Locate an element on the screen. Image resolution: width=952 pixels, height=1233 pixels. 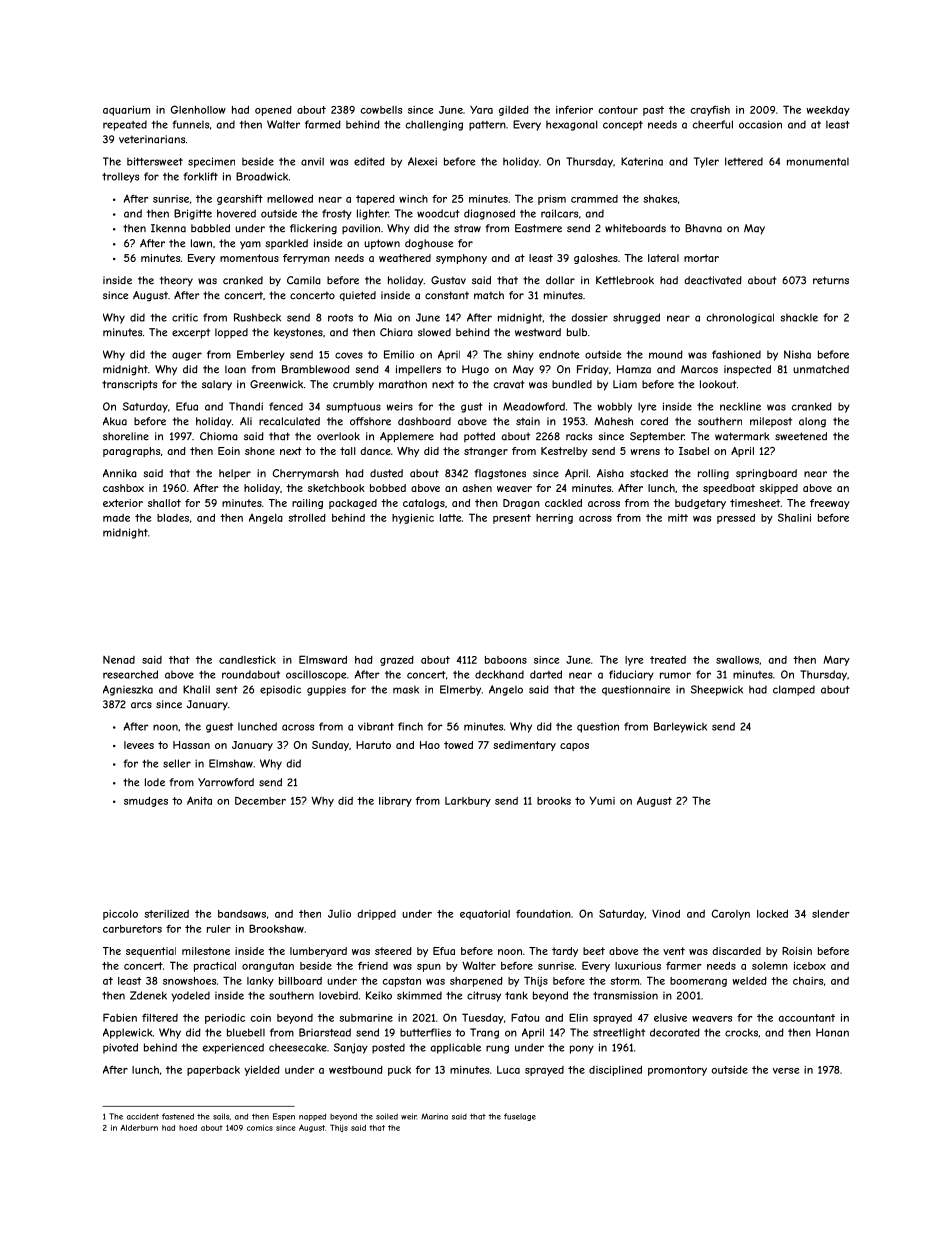
stain is located at coordinates (528, 421).
